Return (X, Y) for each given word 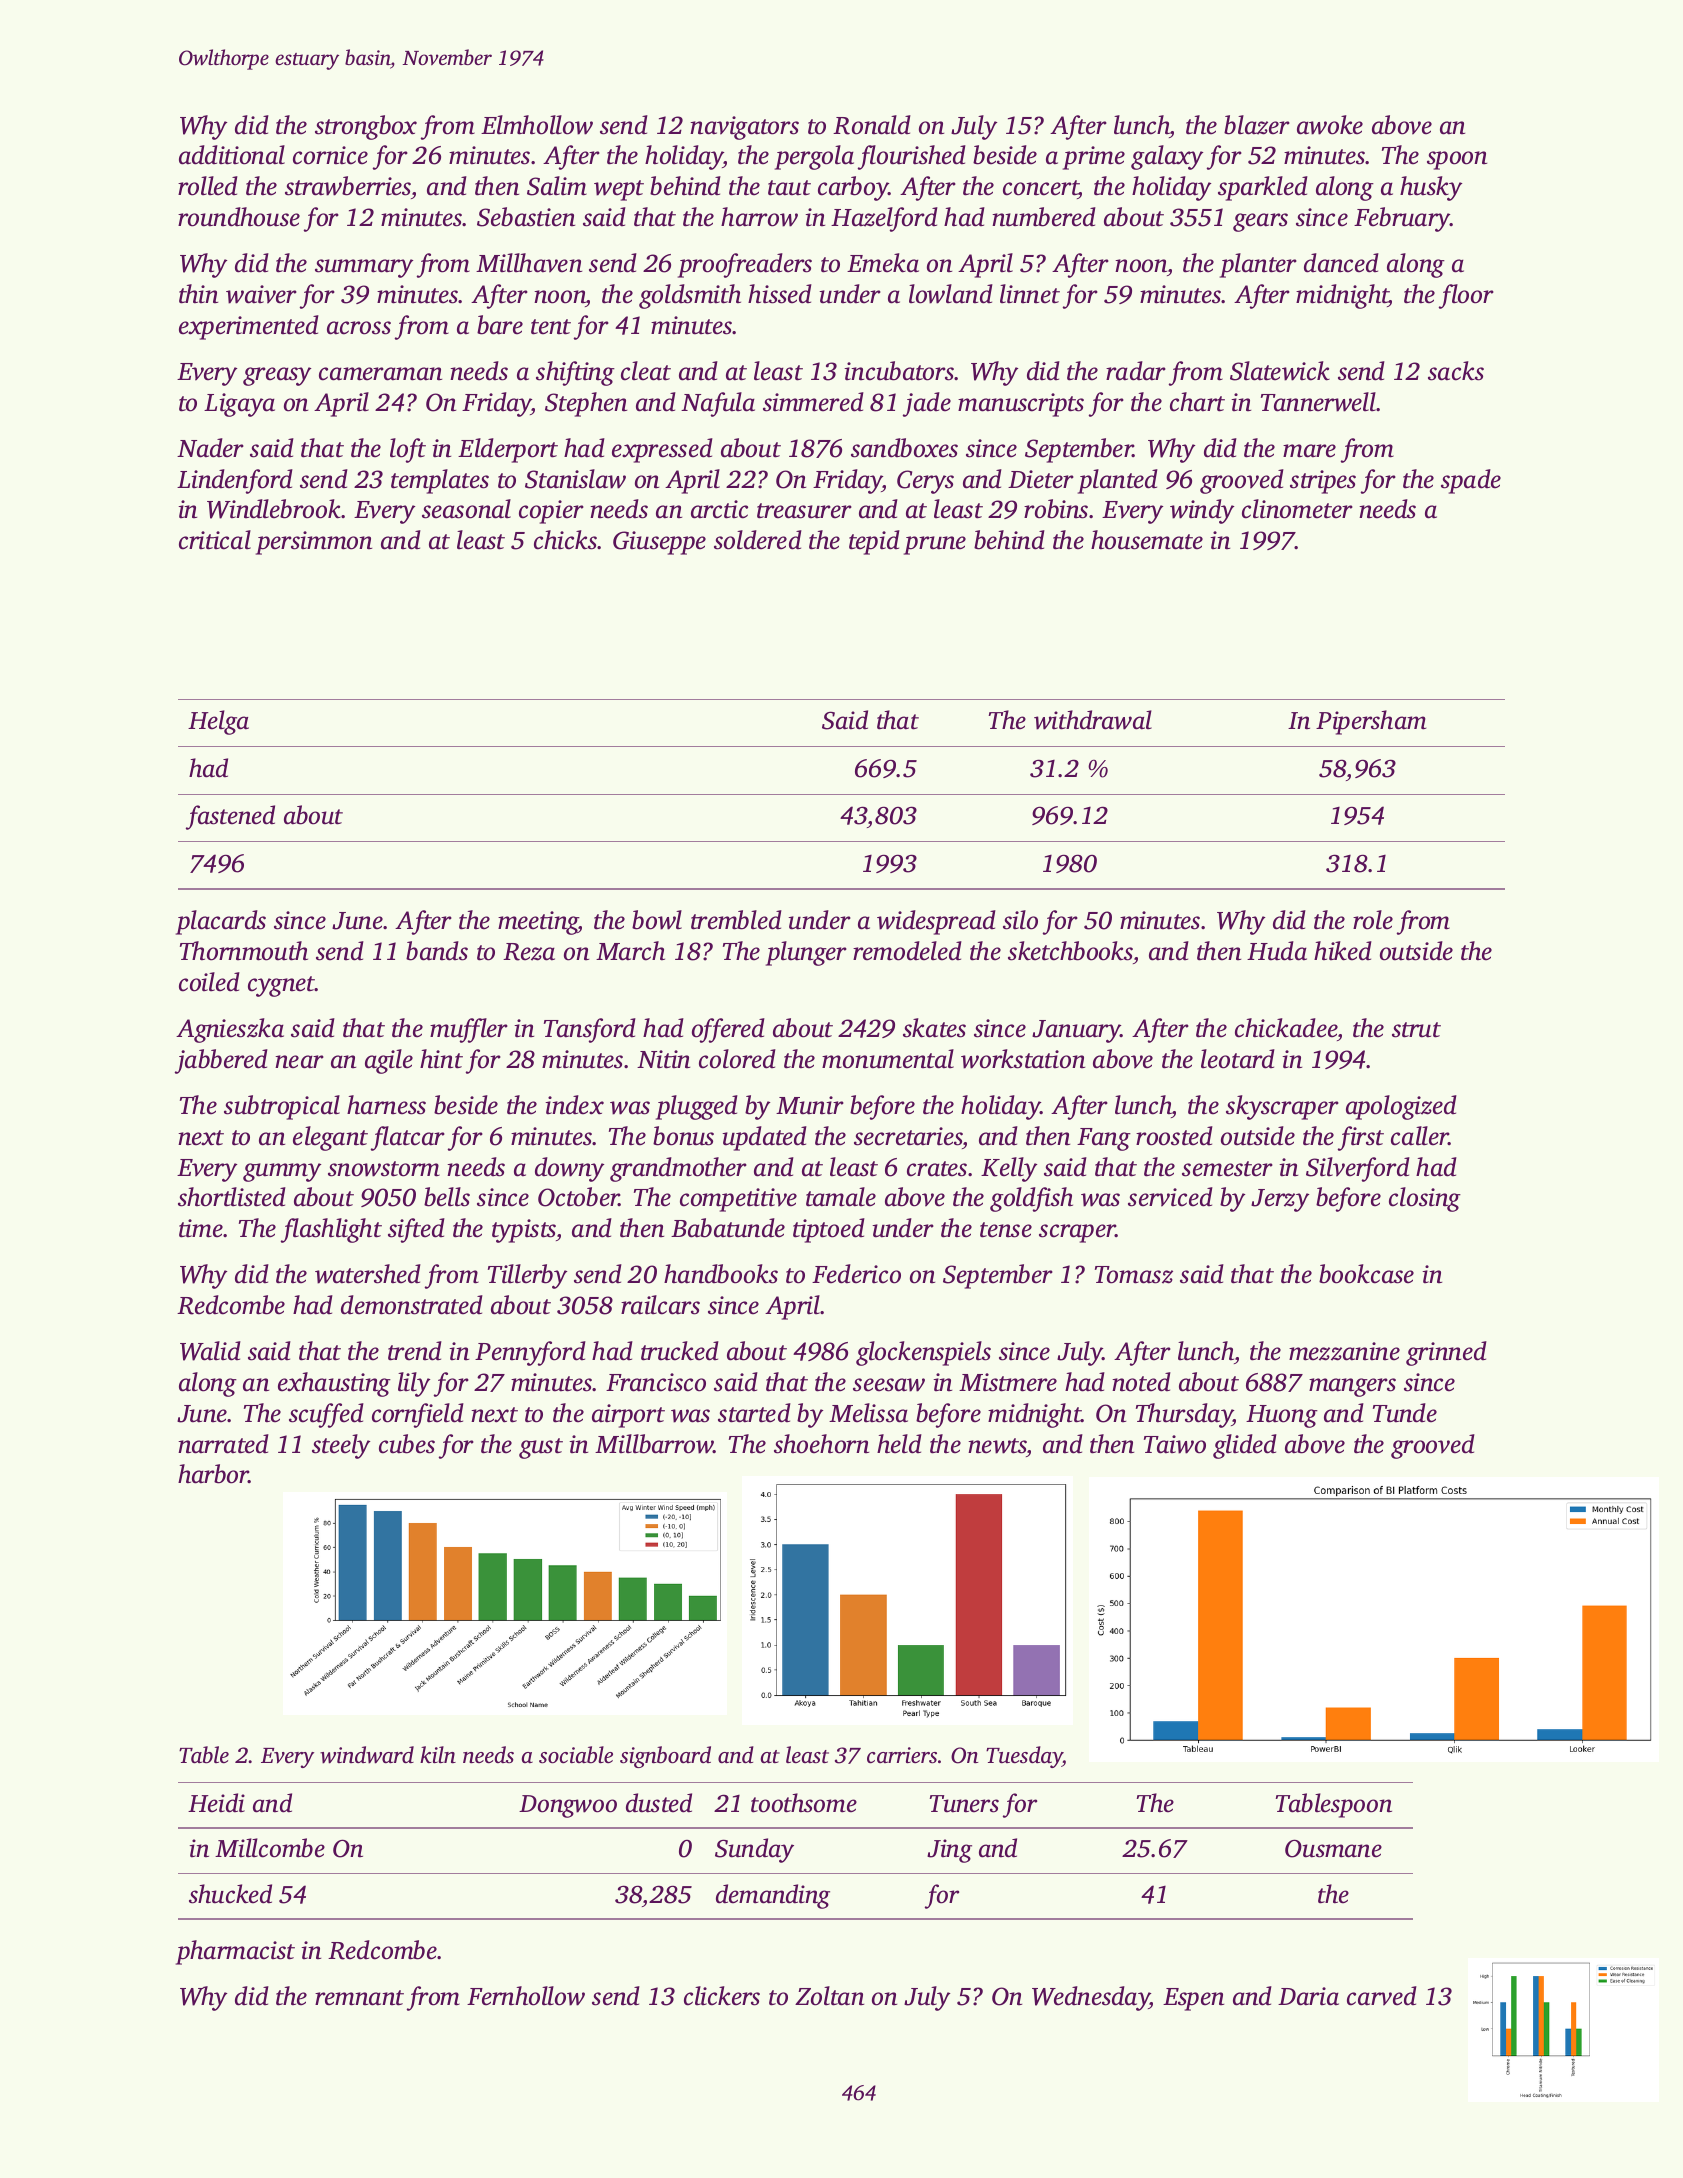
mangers (1352, 1387)
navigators (744, 128)
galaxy (1167, 157)
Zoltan (829, 1996)
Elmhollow (537, 125)
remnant (359, 1998)
